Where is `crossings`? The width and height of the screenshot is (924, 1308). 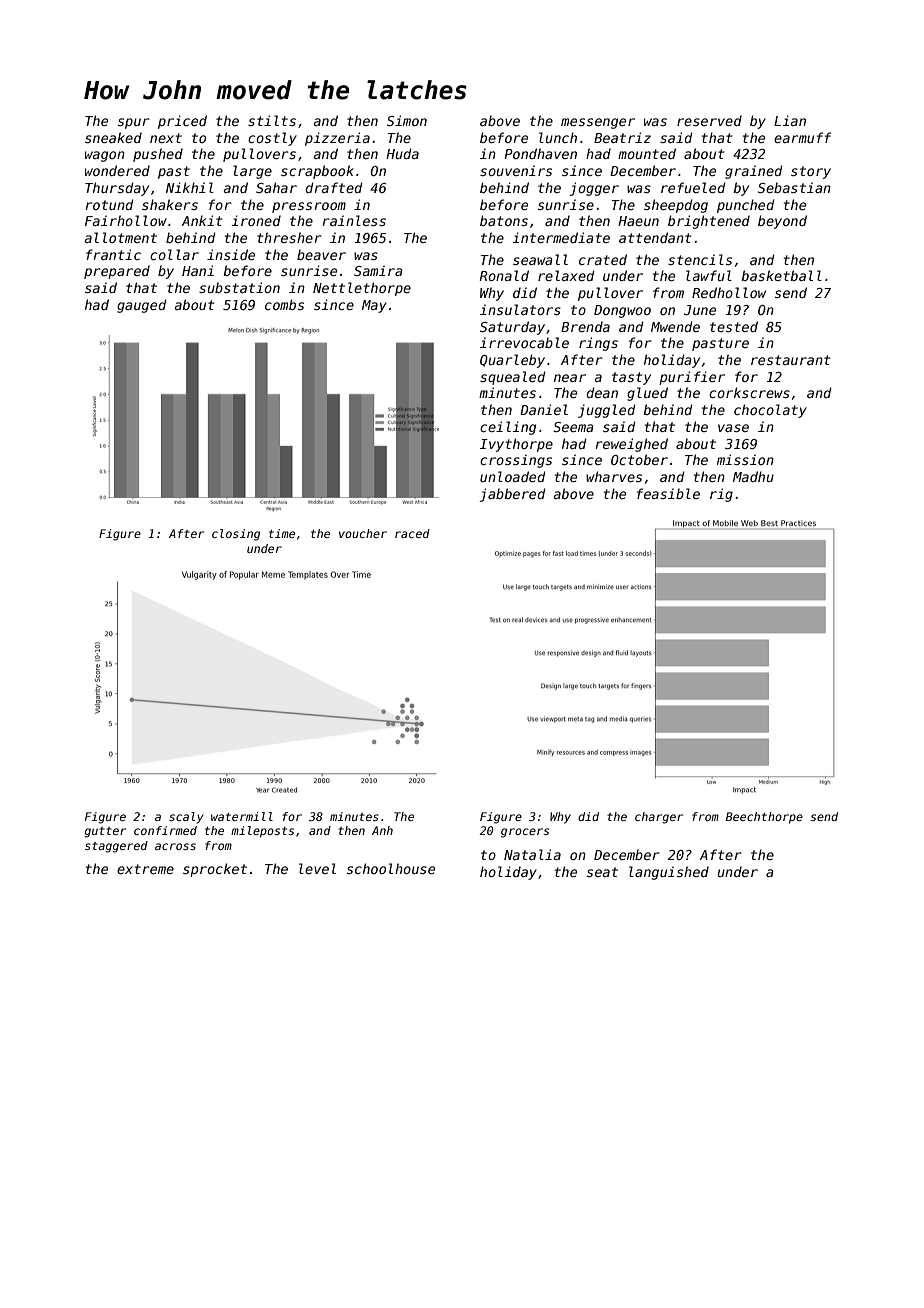 crossings is located at coordinates (516, 461).
